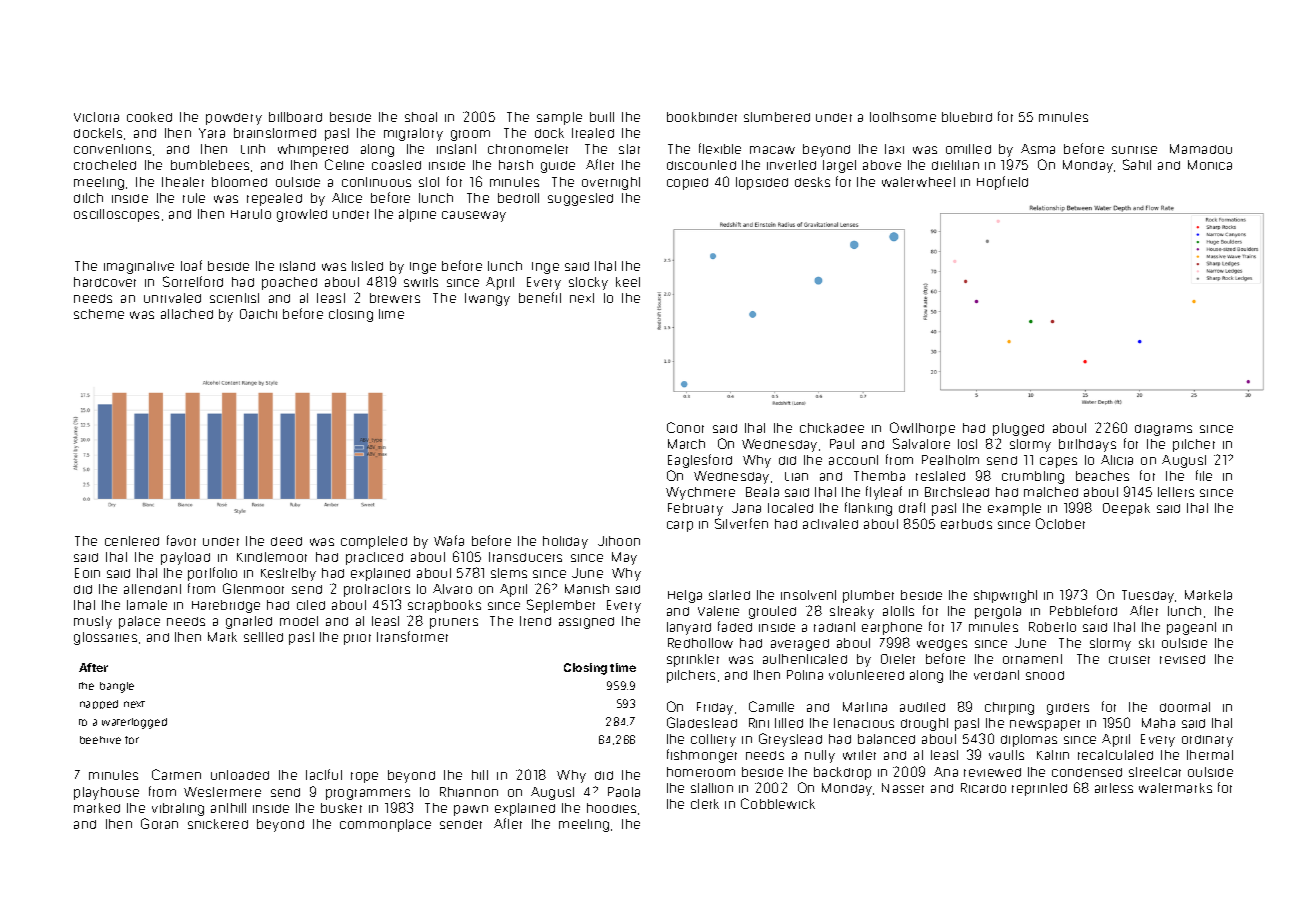 The width and height of the image is (1308, 924). What do you see at coordinates (1087, 445) in the image?
I see `birthdays` at bounding box center [1087, 445].
